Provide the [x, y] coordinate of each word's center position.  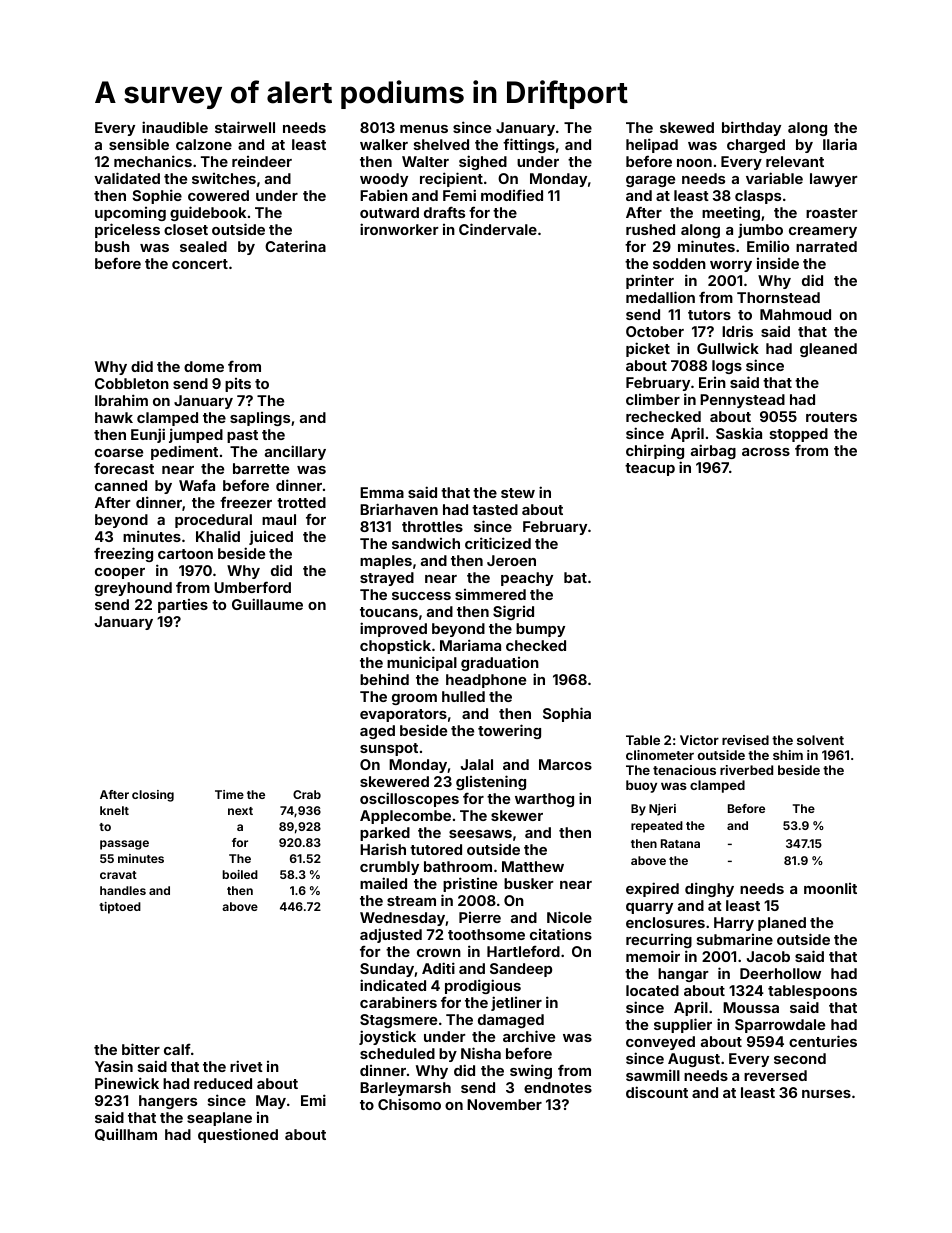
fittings [529, 145]
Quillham [126, 1135]
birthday [751, 128]
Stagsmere [398, 1021]
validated [127, 178]
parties [183, 606]
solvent [820, 740]
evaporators [403, 715]
